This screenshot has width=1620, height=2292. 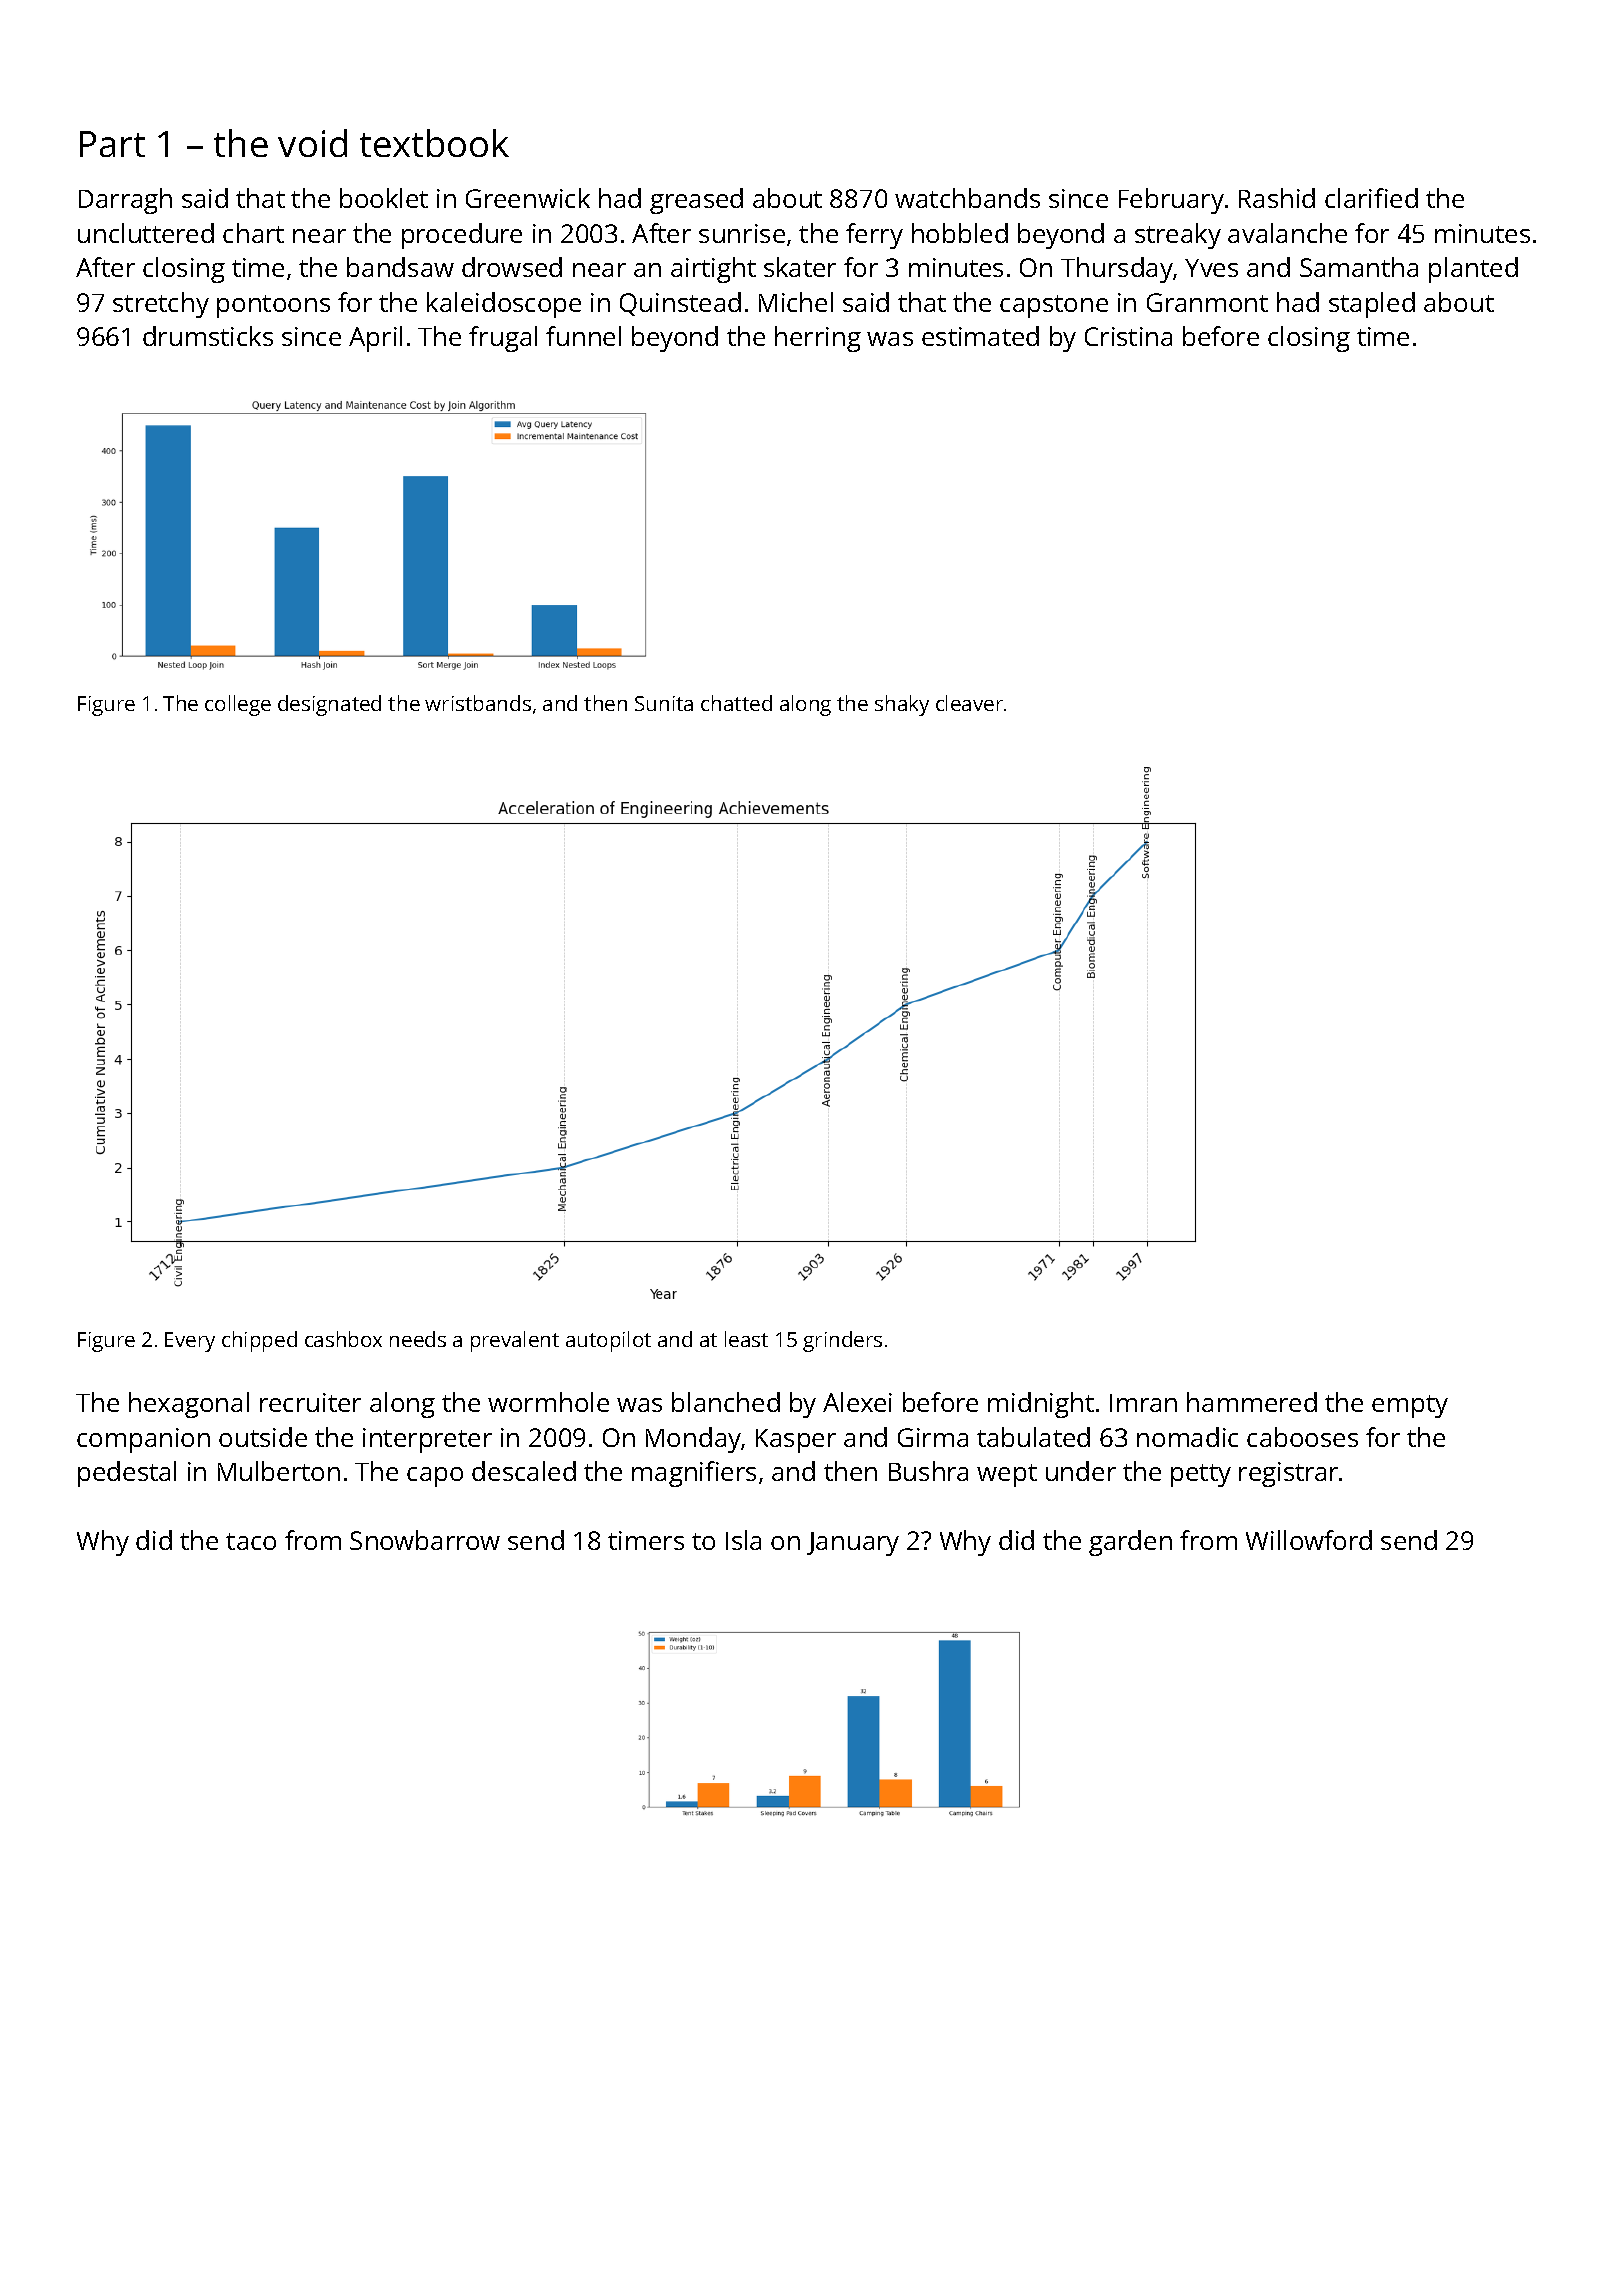 What do you see at coordinates (664, 703) in the screenshot?
I see `Sunita` at bounding box center [664, 703].
